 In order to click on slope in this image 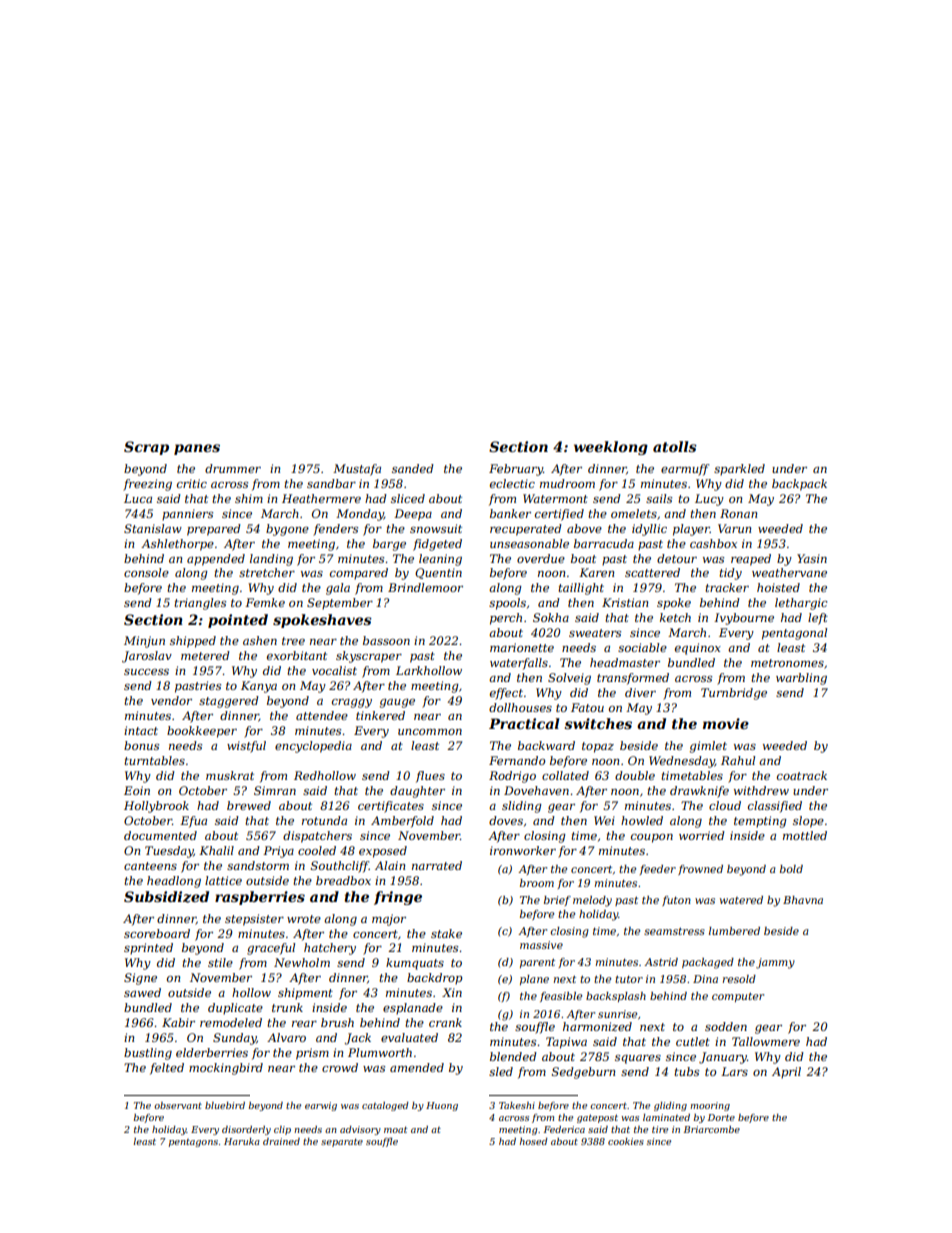, I will do `click(808, 822)`.
